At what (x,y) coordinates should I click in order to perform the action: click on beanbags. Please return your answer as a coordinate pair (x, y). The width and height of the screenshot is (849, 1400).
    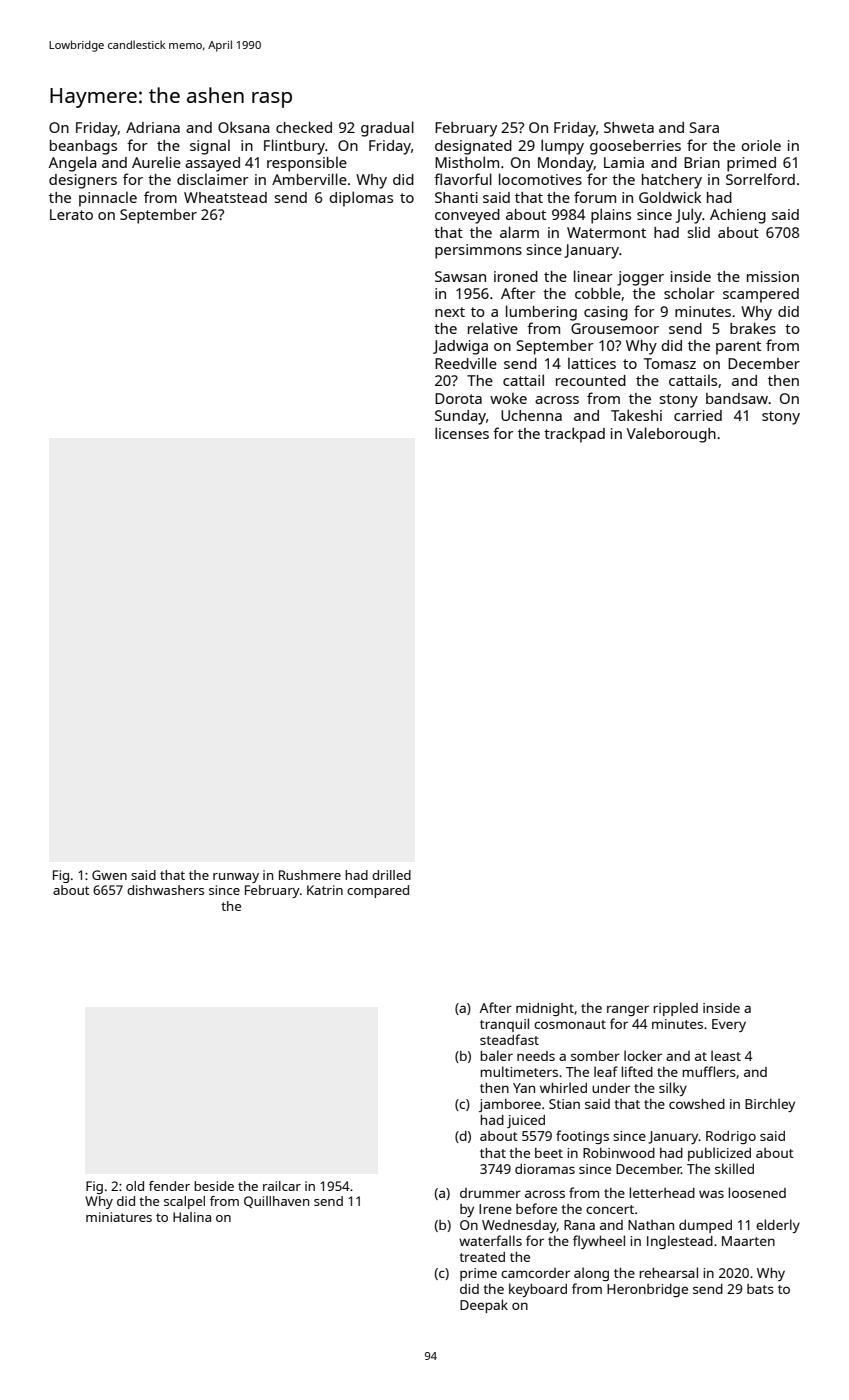
    Looking at the image, I should click on (83, 147).
